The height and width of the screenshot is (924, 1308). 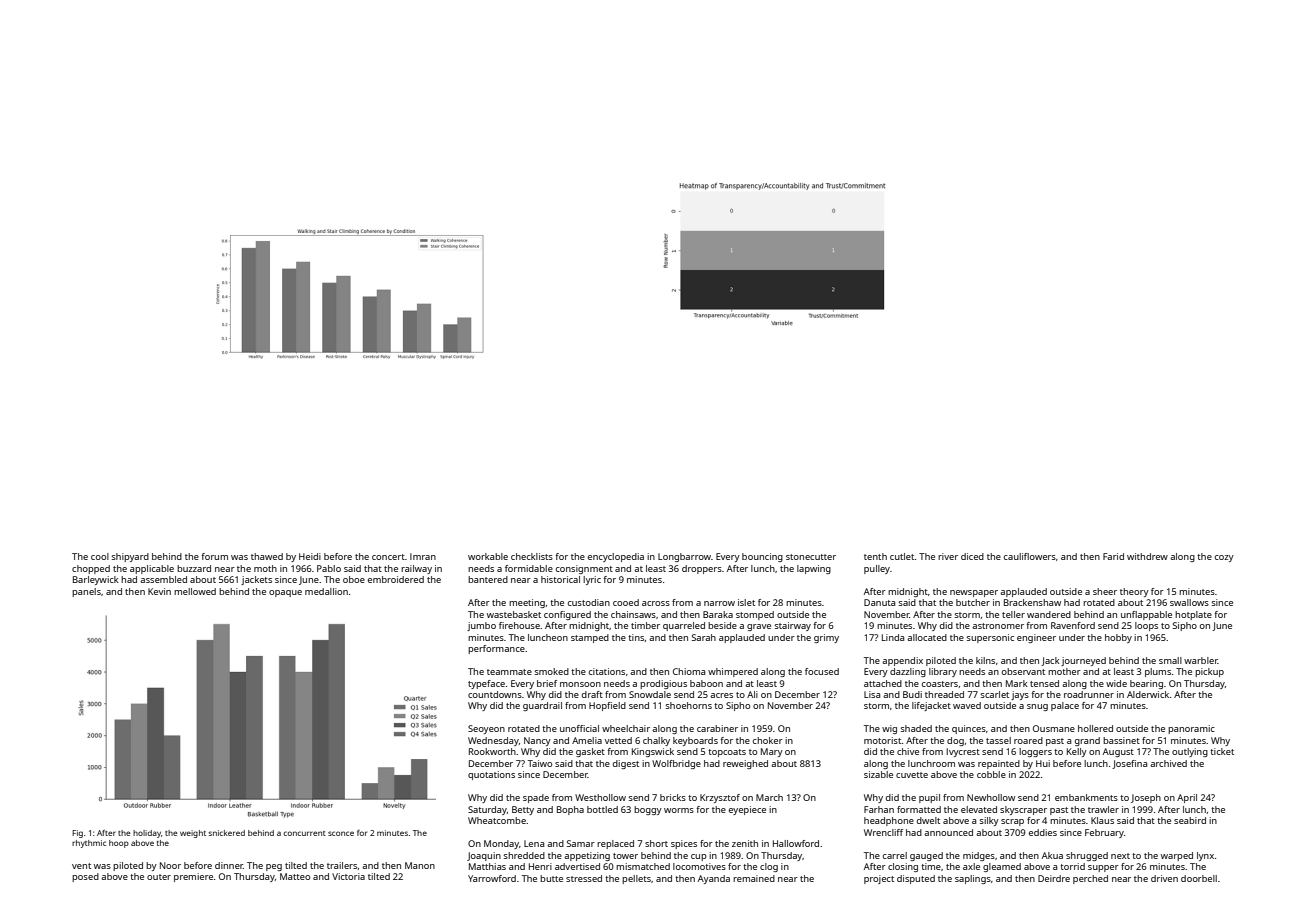 I want to click on theory, so click(x=1134, y=592).
